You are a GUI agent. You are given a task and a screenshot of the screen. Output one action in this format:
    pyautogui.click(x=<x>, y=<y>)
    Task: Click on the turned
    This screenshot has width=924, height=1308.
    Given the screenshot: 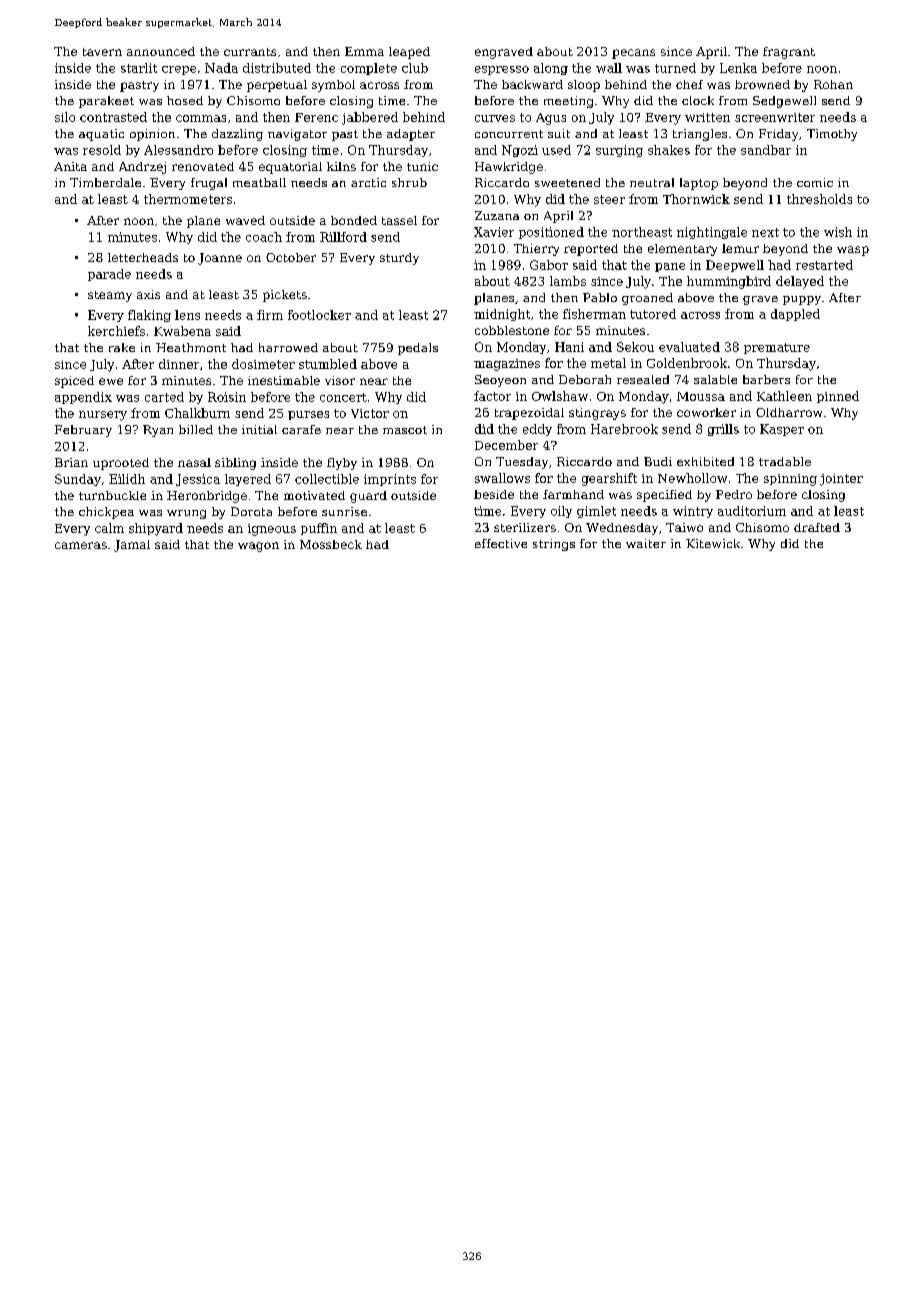 What is the action you would take?
    pyautogui.click(x=675, y=68)
